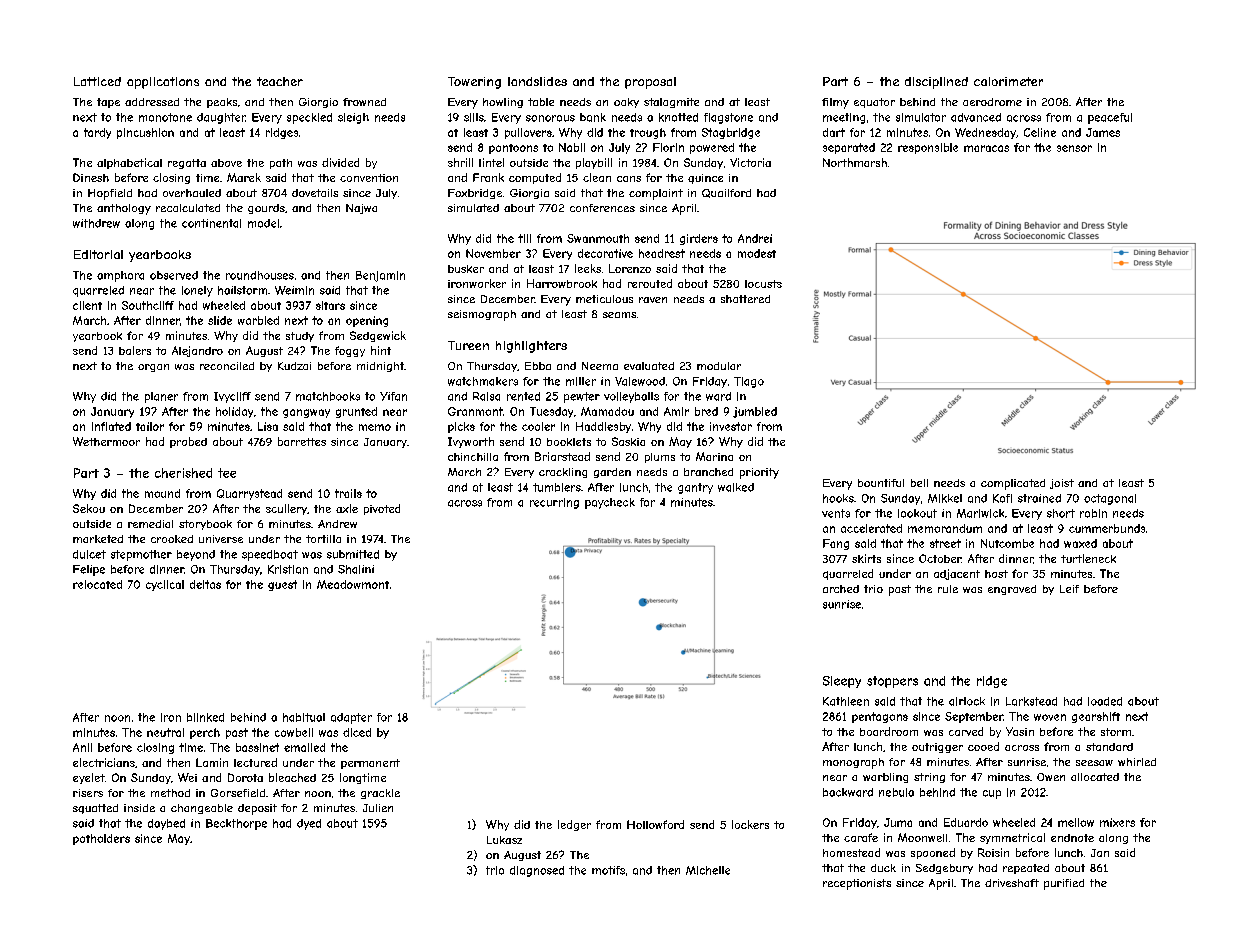 The height and width of the screenshot is (952, 1233). What do you see at coordinates (1110, 118) in the screenshot?
I see `peaceful` at bounding box center [1110, 118].
